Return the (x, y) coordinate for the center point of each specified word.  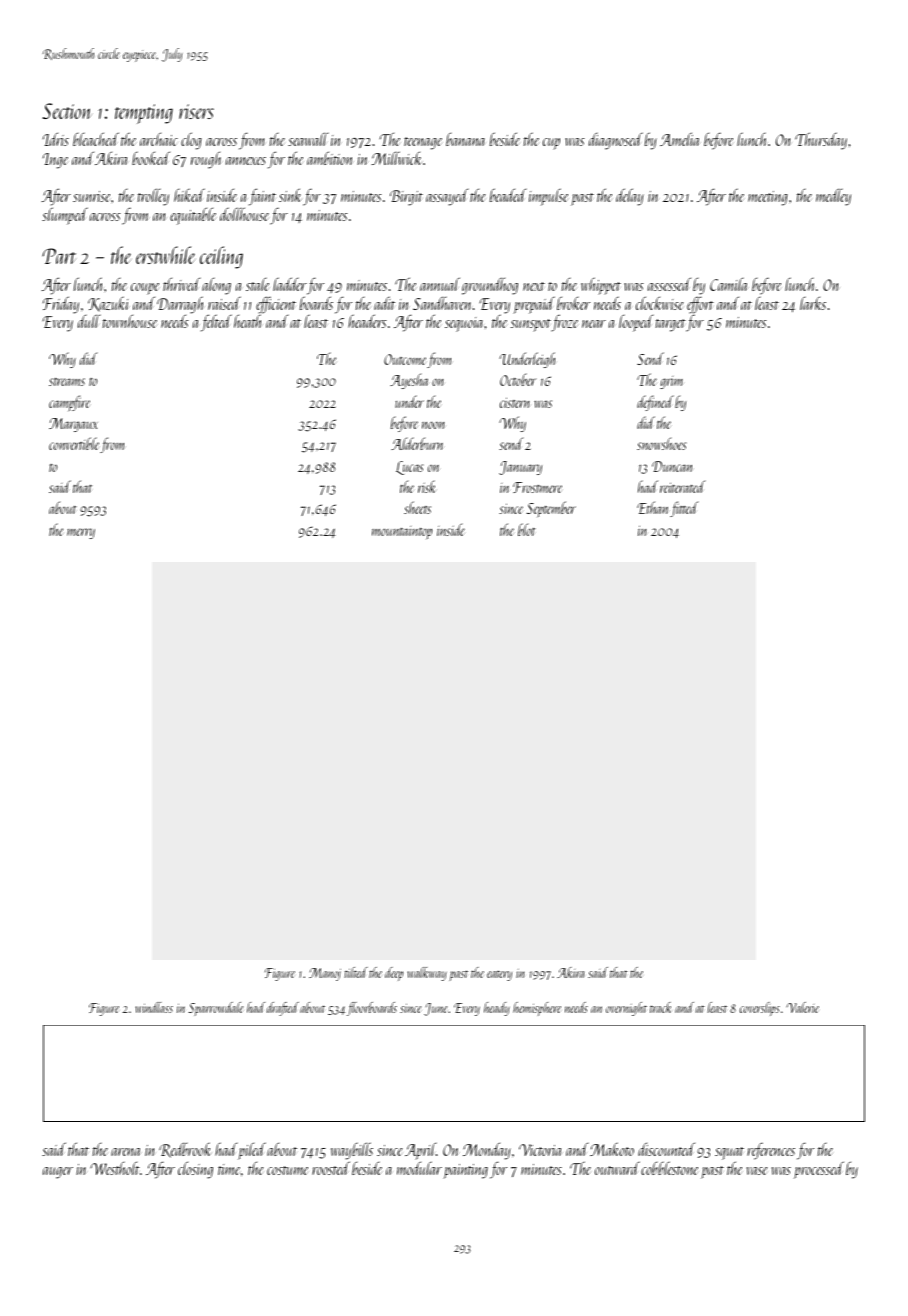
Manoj (325, 974)
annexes (246, 161)
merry (81, 533)
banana (465, 139)
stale (258, 284)
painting (465, 1171)
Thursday (821, 141)
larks (813, 303)
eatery (499, 975)
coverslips (760, 1009)
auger (58, 1173)
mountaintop (402, 533)
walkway (427, 974)
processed (819, 1170)
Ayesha (409, 381)
